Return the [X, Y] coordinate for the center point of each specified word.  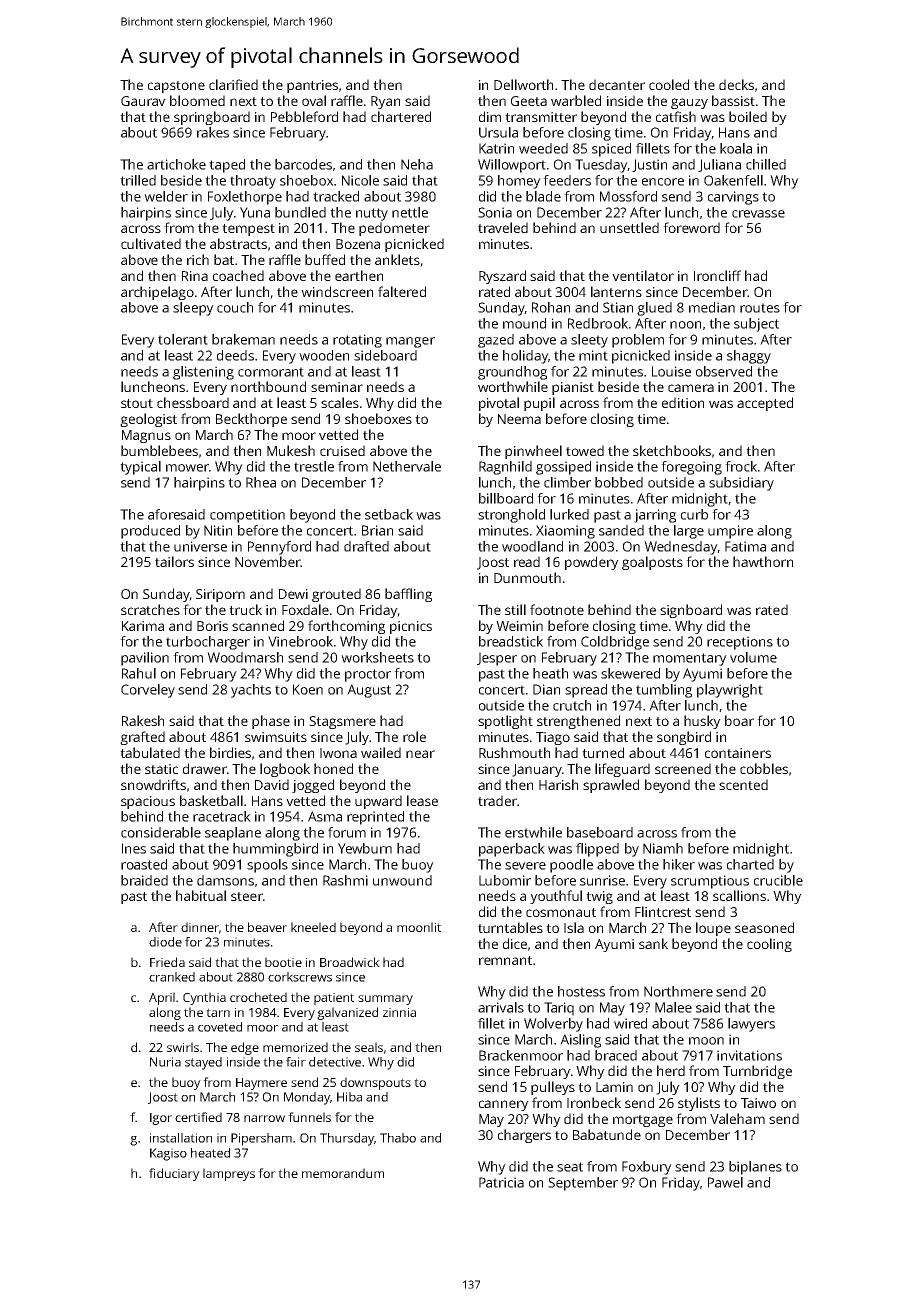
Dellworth [523, 84]
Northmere [678, 991]
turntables [510, 927]
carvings [733, 198]
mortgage [643, 1121]
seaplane [233, 834]
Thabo [398, 1138]
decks [736, 84]
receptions [740, 643]
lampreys [229, 1174]
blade [543, 196]
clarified [233, 84]
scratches [150, 609]
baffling [408, 595]
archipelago [157, 293]
